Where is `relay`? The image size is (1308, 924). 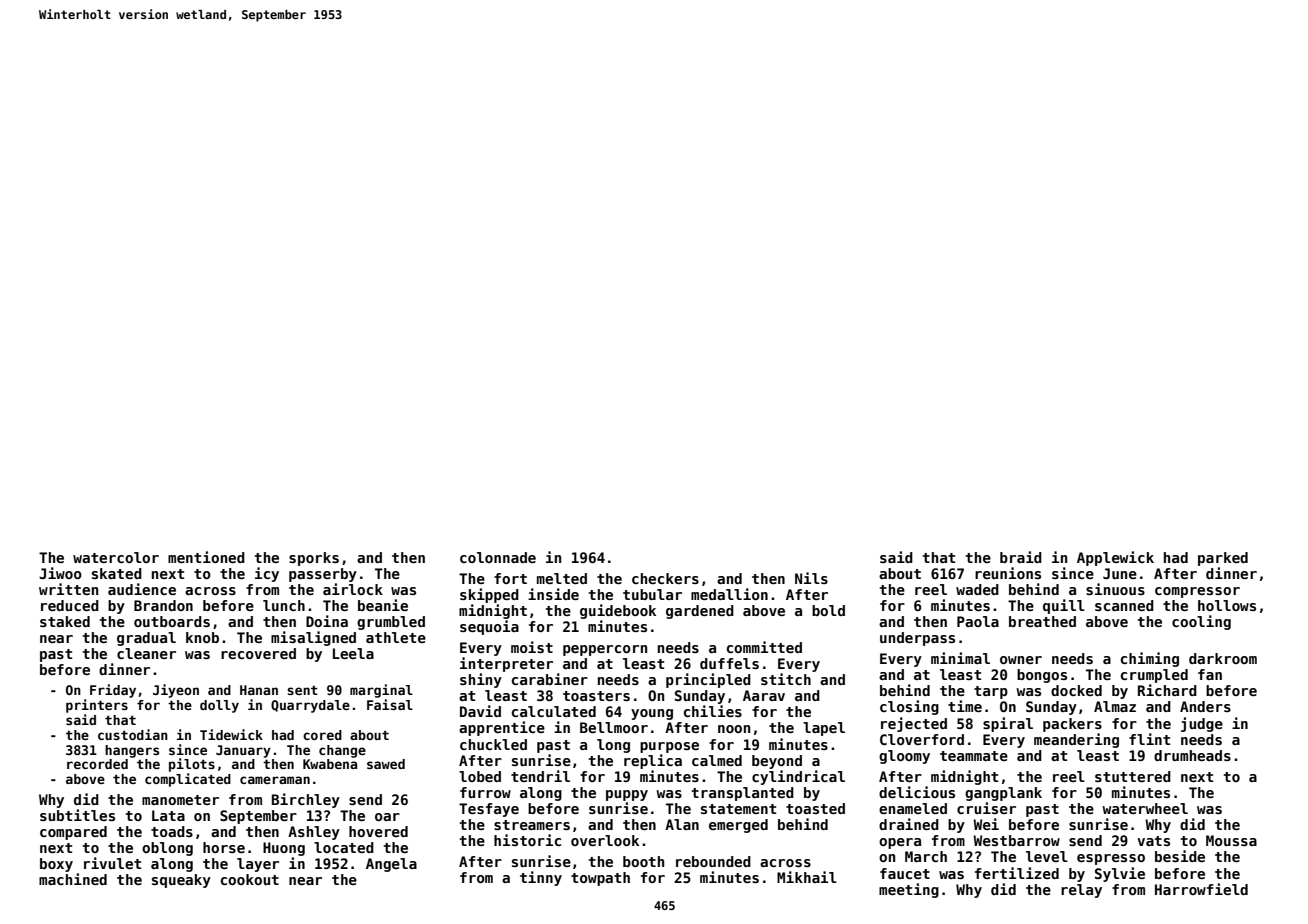 relay is located at coordinates (1081, 891).
